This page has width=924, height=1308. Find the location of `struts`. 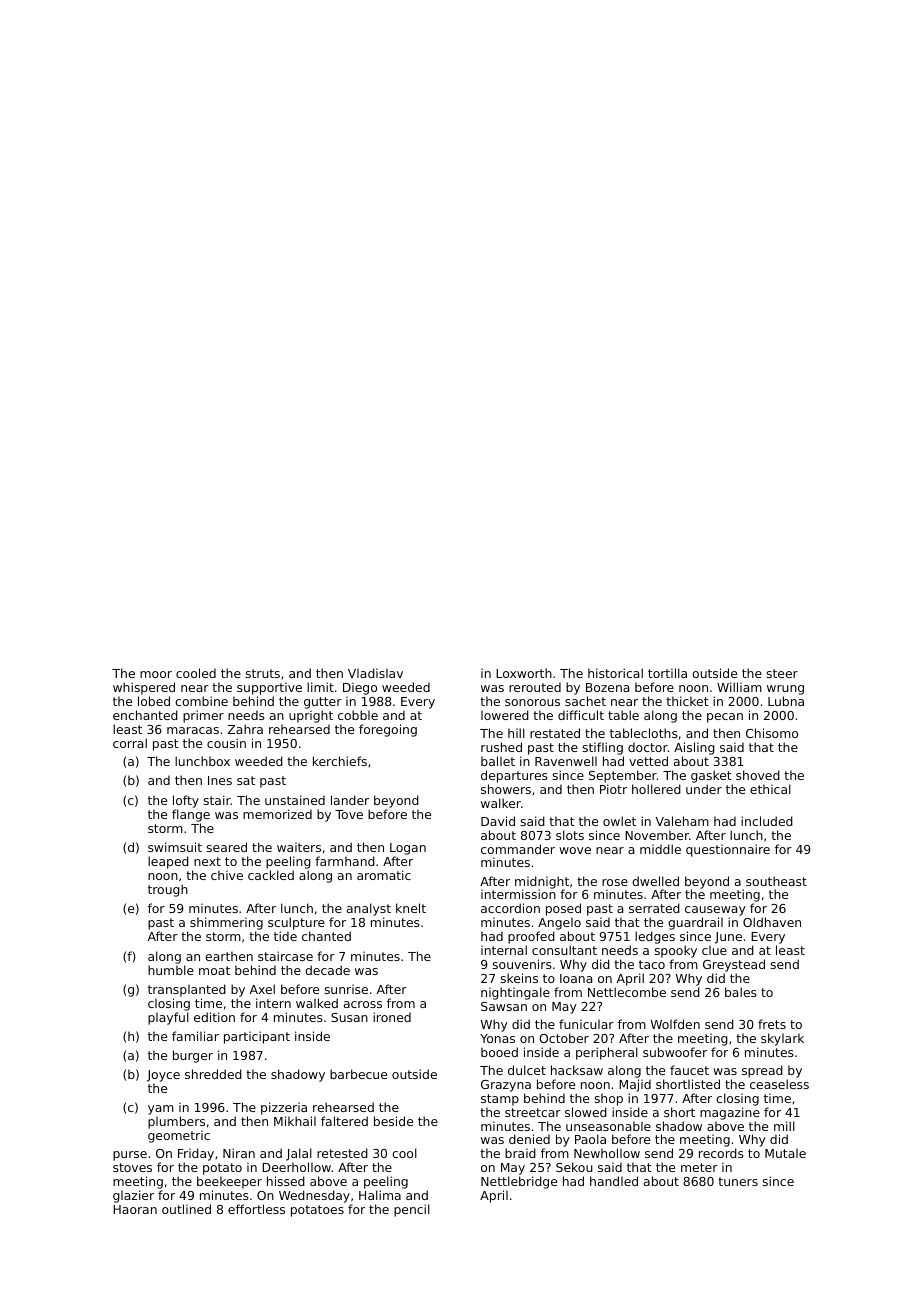

struts is located at coordinates (262, 673).
